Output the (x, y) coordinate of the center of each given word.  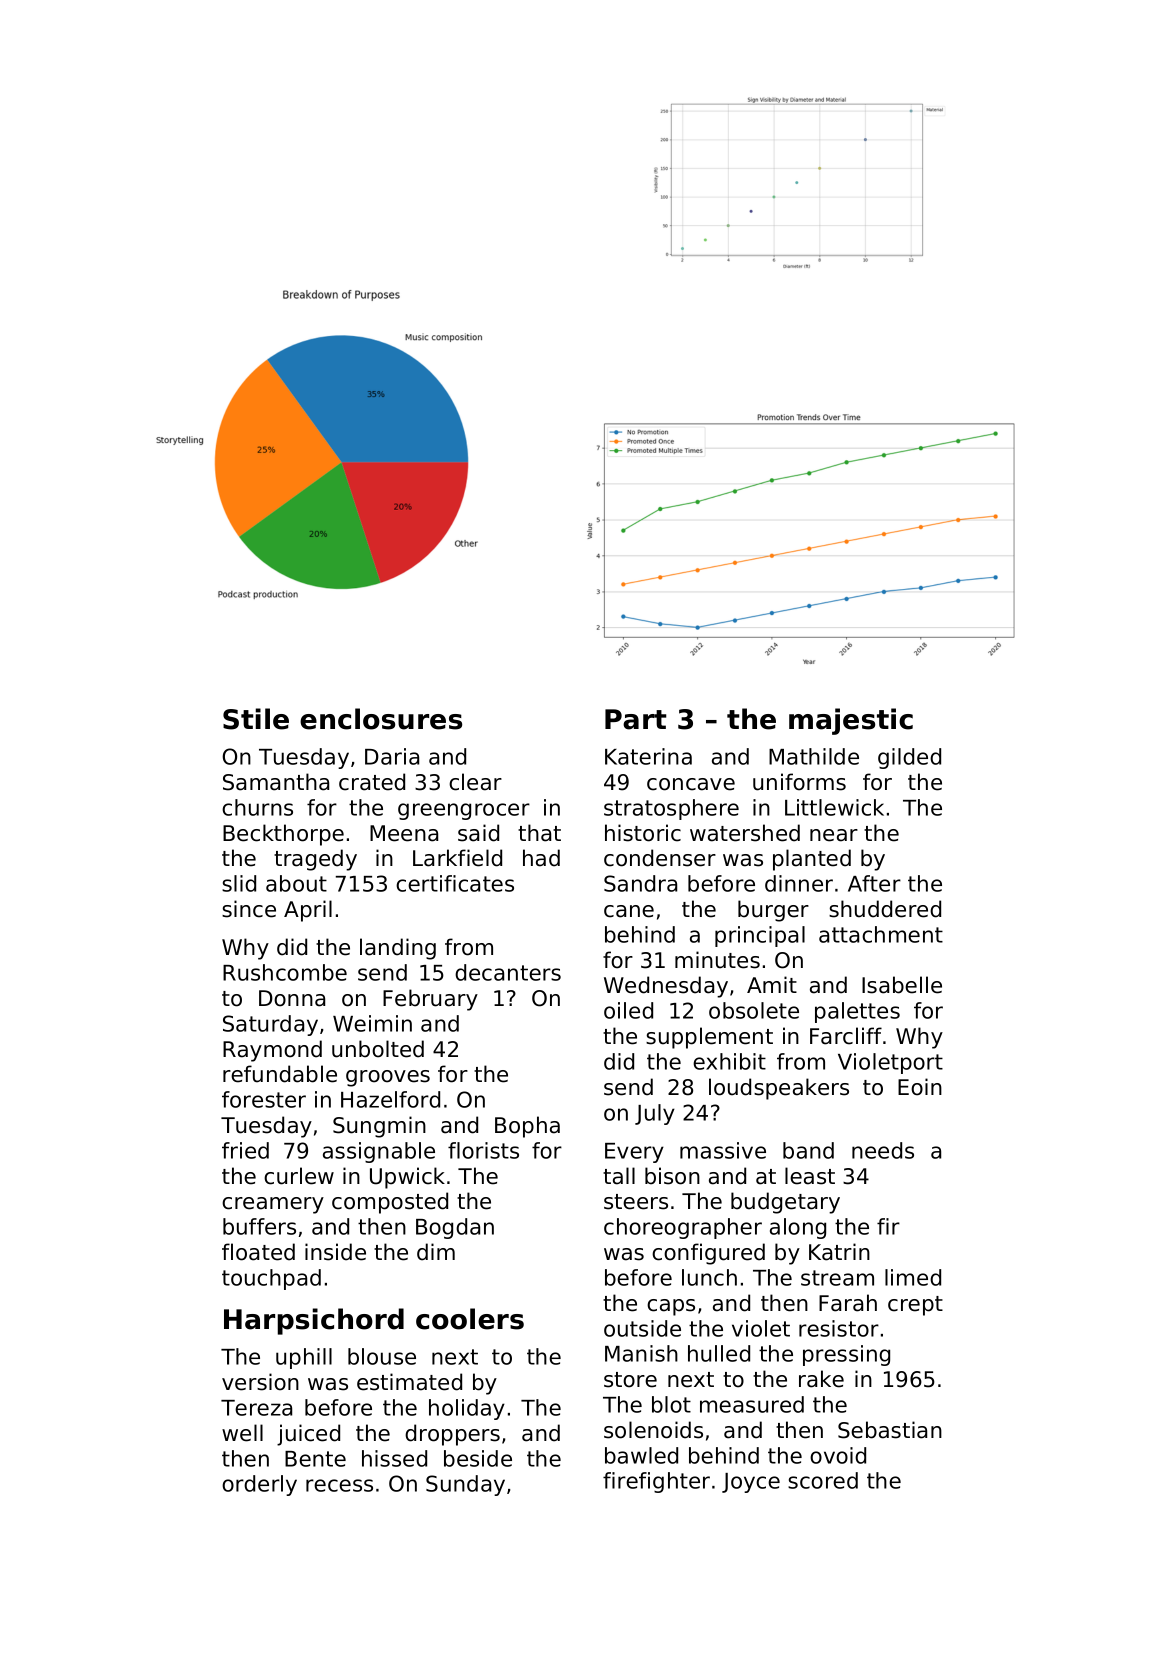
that (539, 833)
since (249, 909)
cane (629, 911)
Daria (392, 756)
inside (335, 1252)
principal (760, 936)
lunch (709, 1277)
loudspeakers (779, 1089)
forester (264, 1099)
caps (671, 1307)
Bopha (527, 1127)
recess (339, 1485)
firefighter (656, 1482)
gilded (909, 758)
